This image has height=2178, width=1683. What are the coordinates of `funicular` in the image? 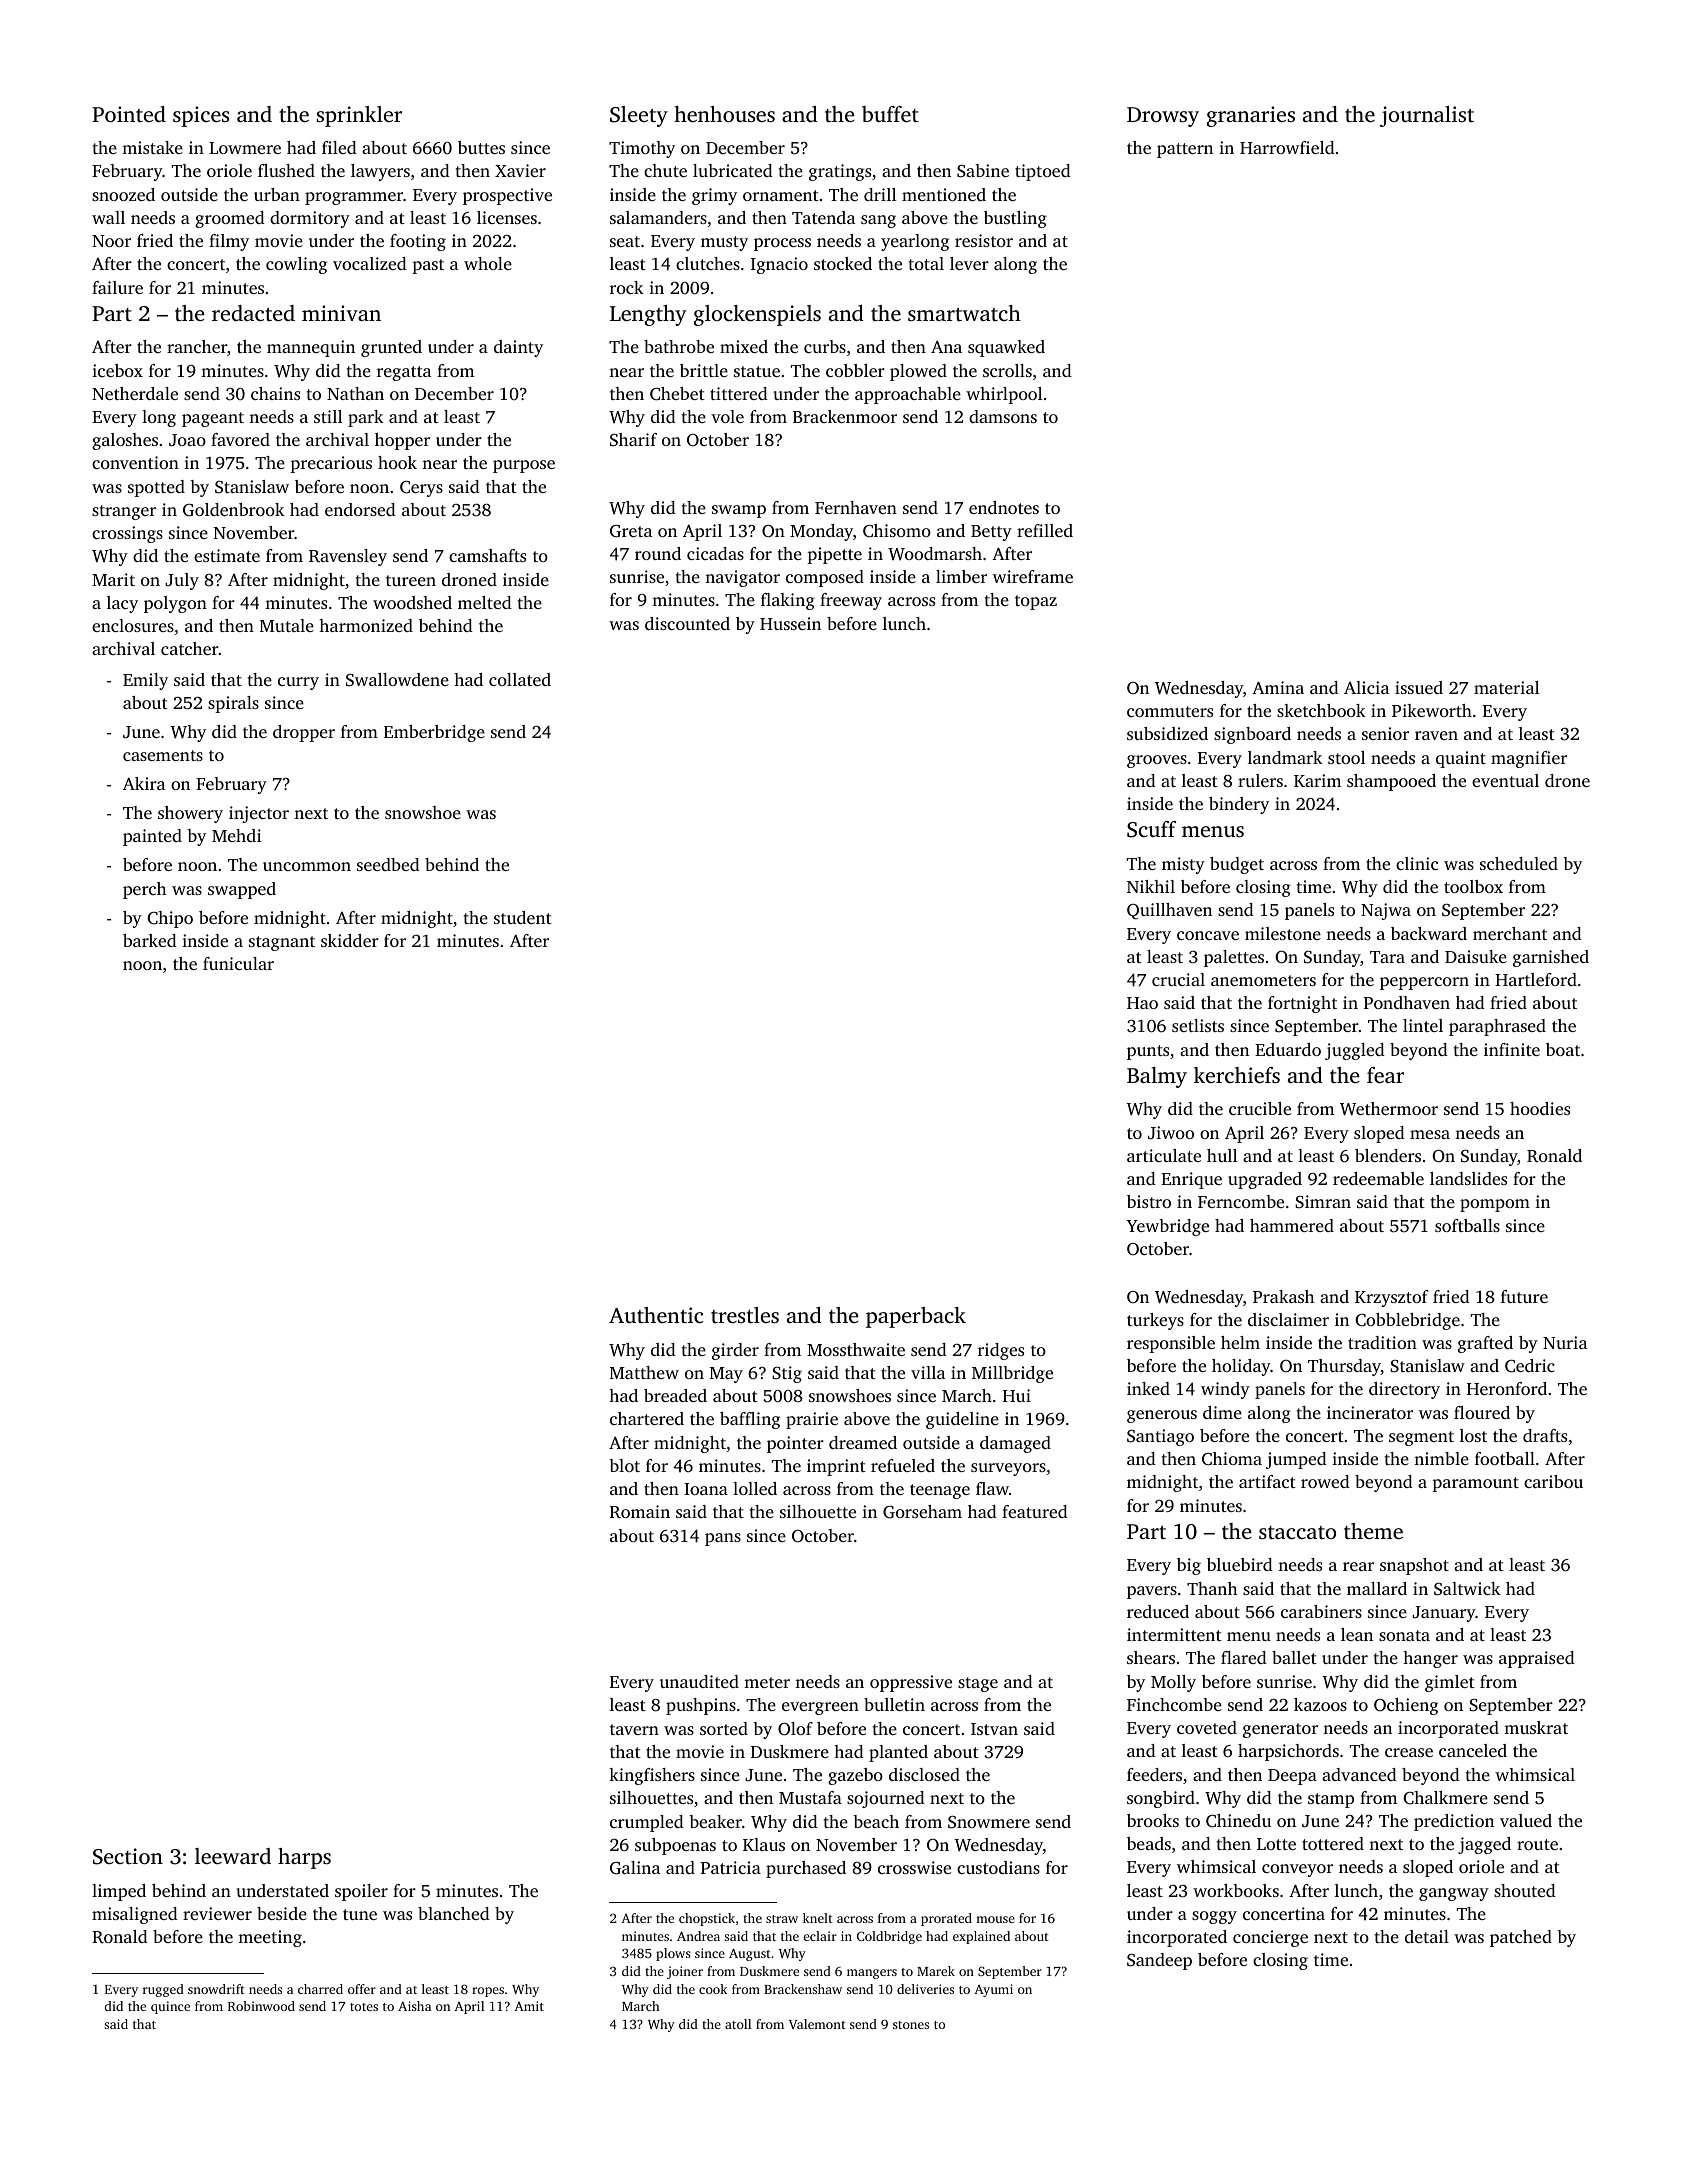 It's located at (238, 963).
